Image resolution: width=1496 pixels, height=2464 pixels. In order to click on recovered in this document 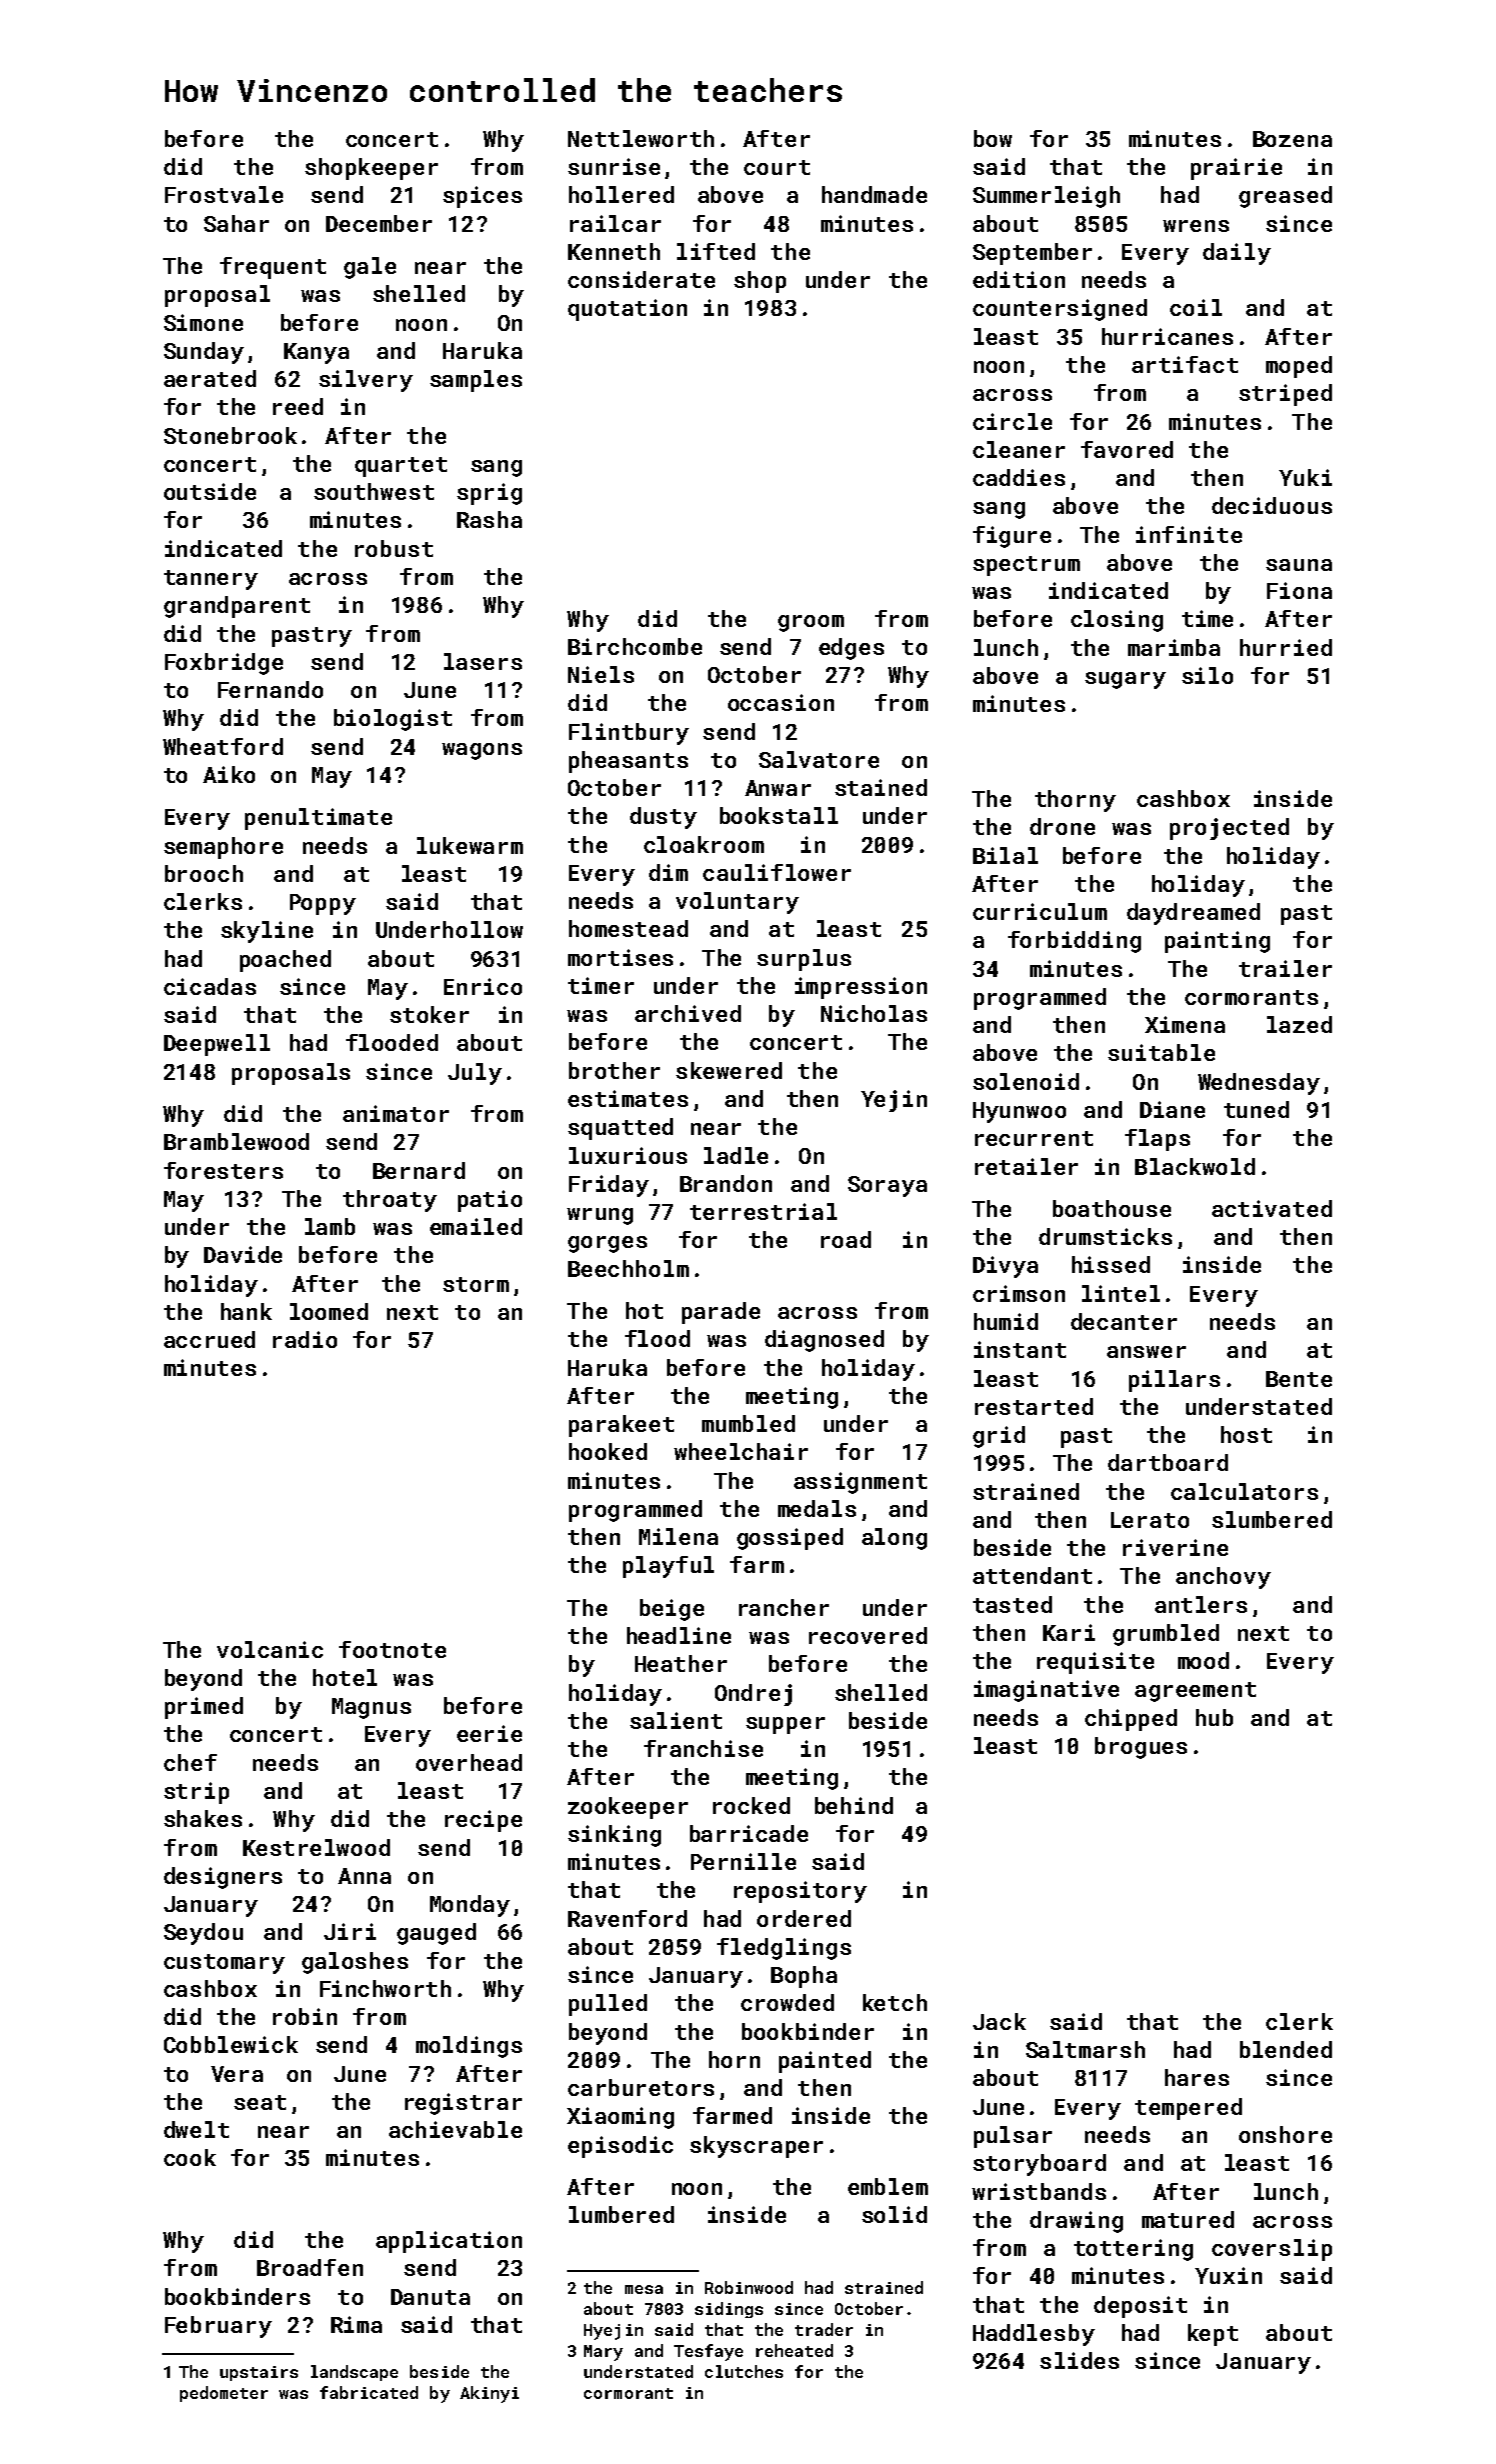, I will do `click(868, 1635)`.
